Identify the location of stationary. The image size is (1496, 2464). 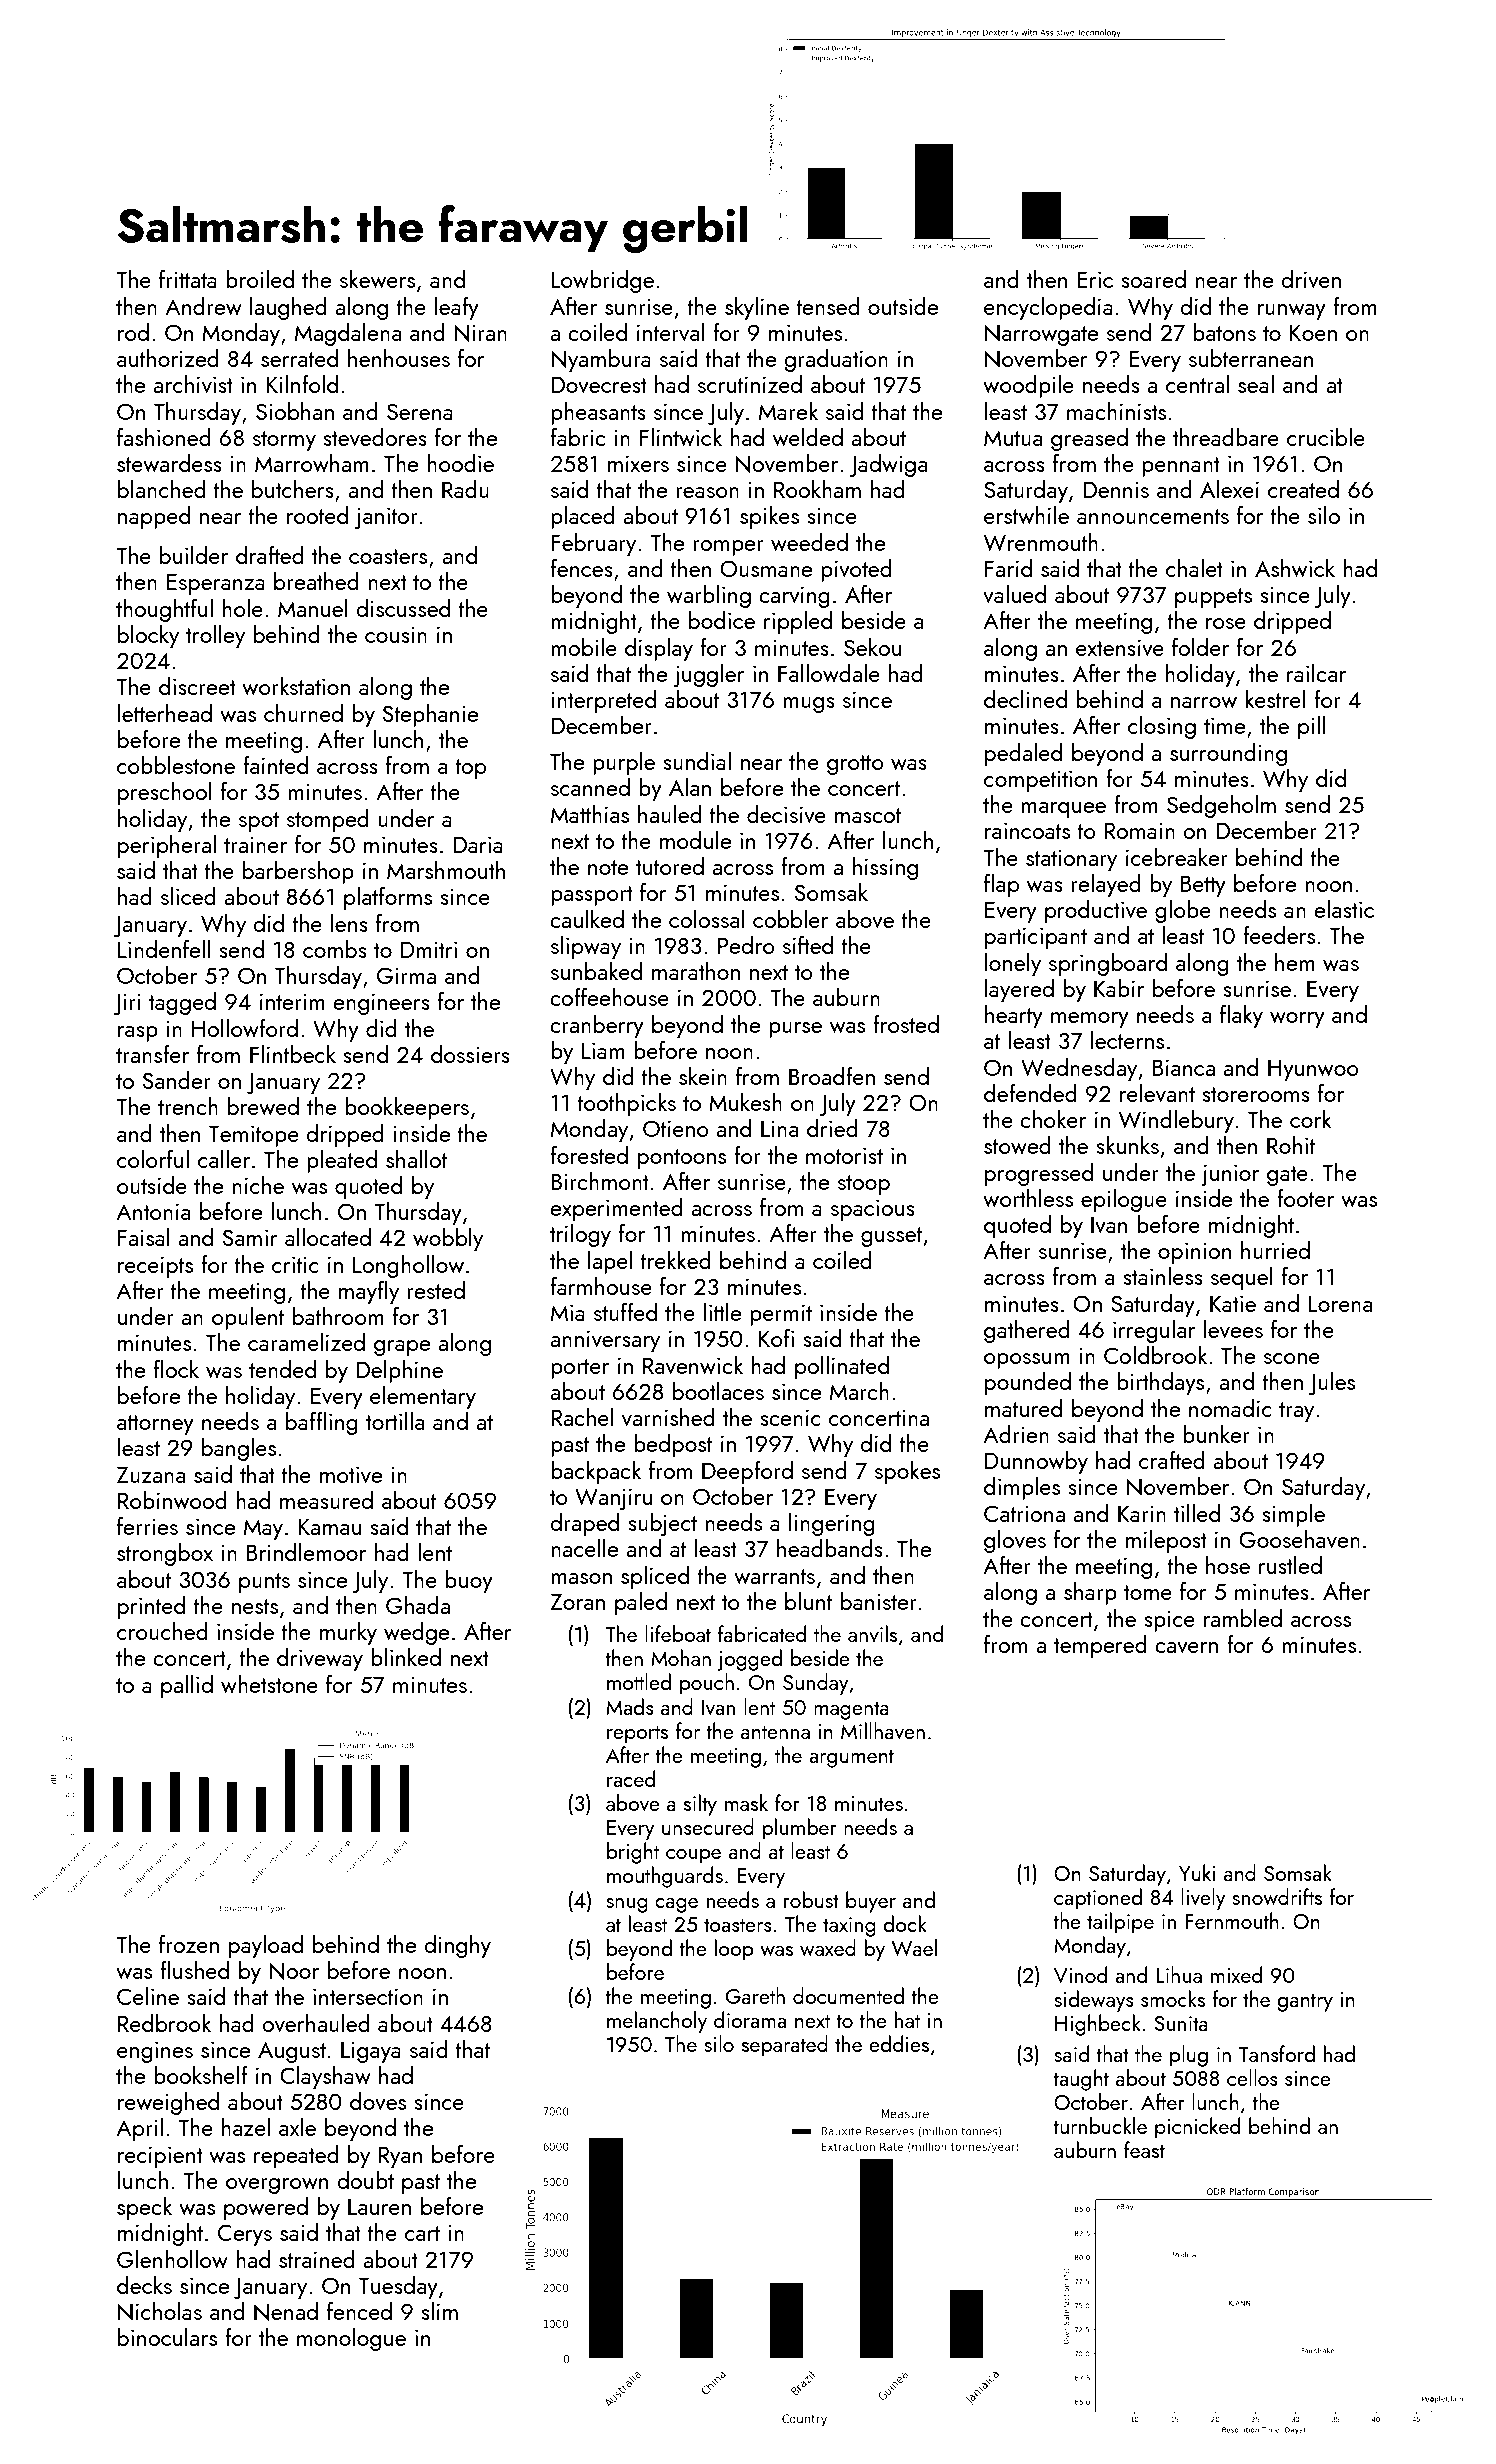
(1071, 860).
